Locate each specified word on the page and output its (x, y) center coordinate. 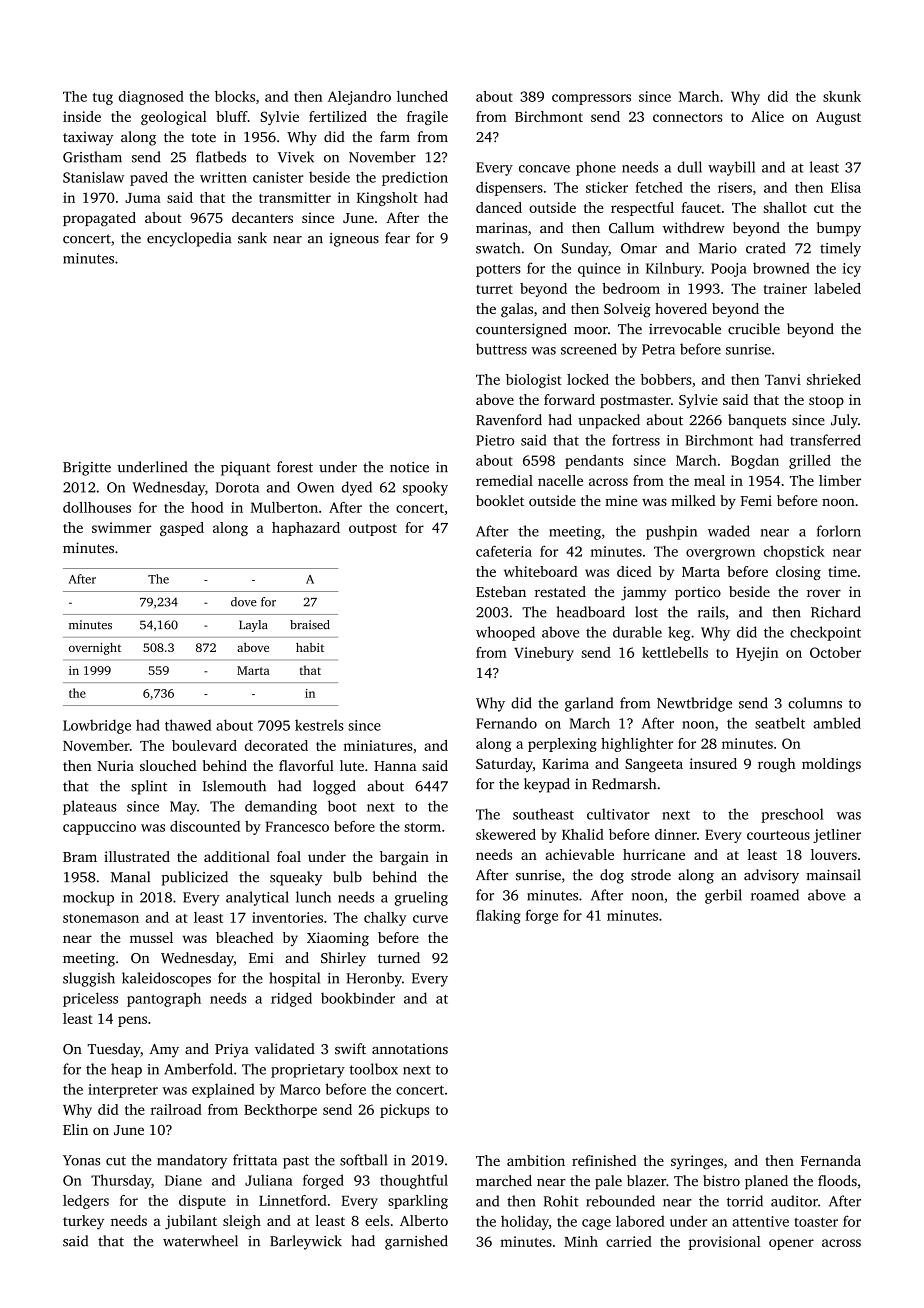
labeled (837, 288)
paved (149, 178)
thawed (188, 725)
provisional (725, 1243)
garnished (416, 1242)
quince (599, 270)
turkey (83, 1222)
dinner (676, 834)
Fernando (506, 723)
